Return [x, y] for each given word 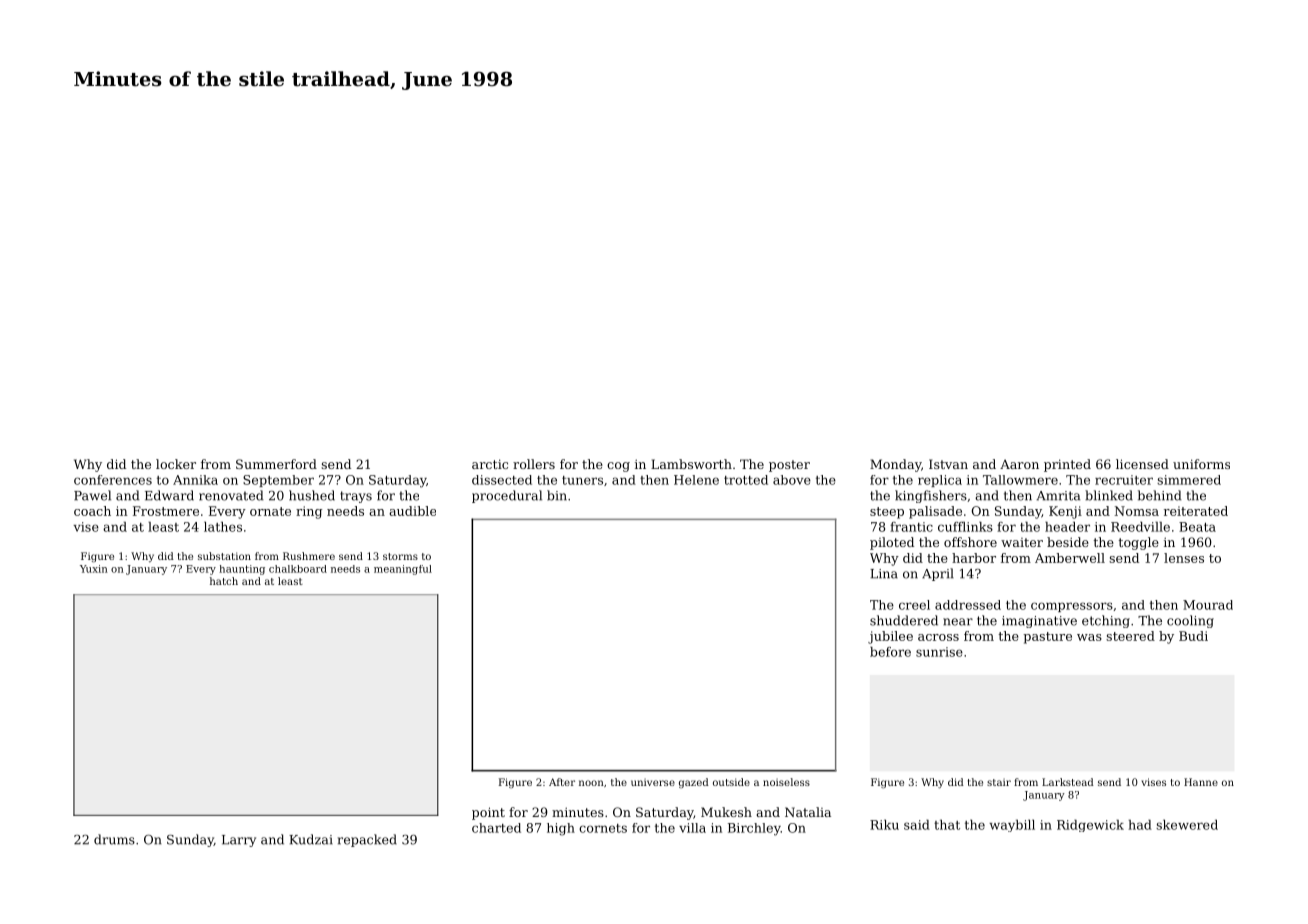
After [562, 782]
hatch [224, 581]
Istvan [948, 464]
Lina [884, 574]
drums [114, 839]
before [890, 652]
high [561, 829]
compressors [1072, 607]
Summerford [276, 464]
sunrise [939, 652]
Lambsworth [691, 464]
